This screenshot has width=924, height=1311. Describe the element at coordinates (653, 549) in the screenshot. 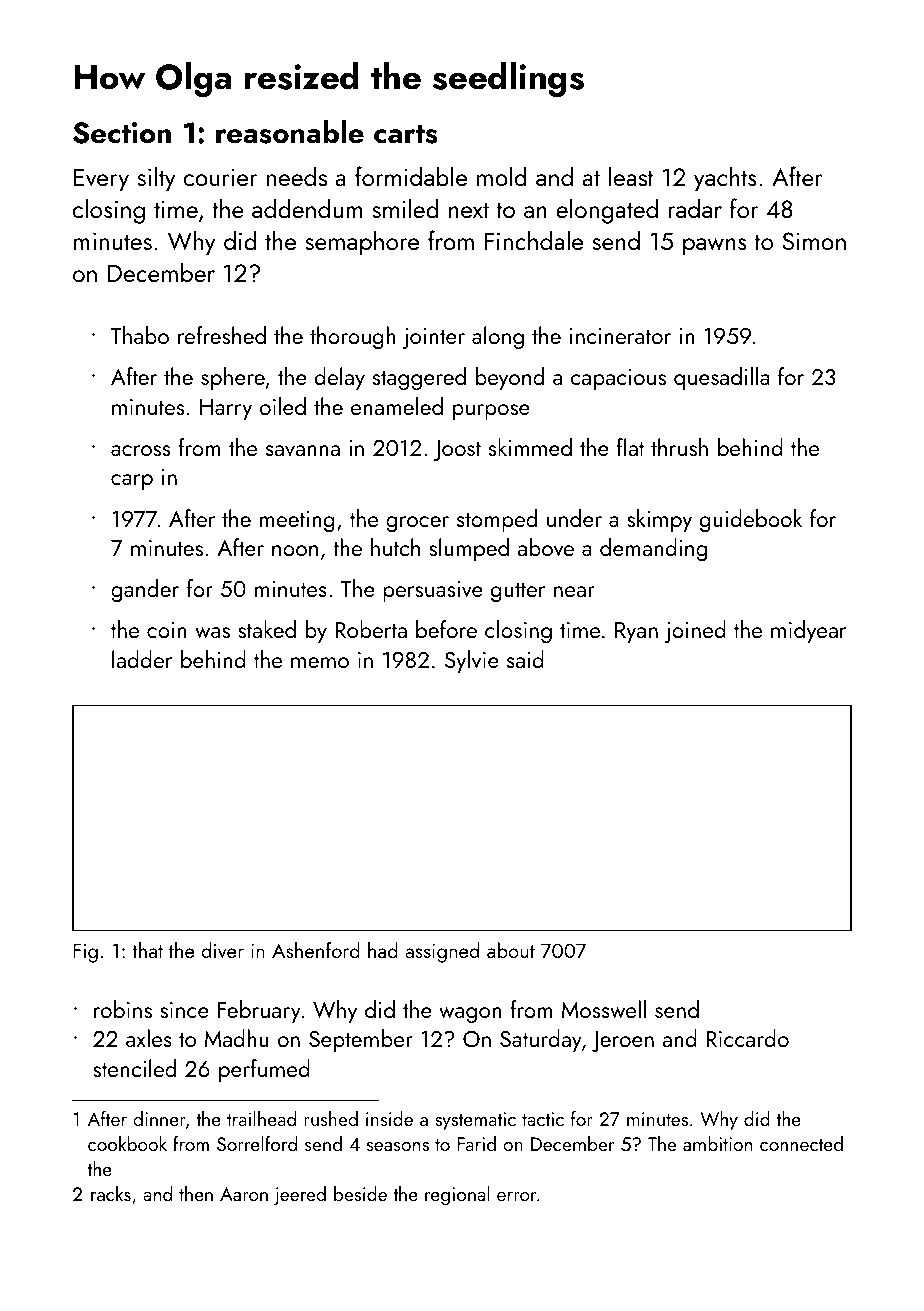

I see `demanding` at that location.
